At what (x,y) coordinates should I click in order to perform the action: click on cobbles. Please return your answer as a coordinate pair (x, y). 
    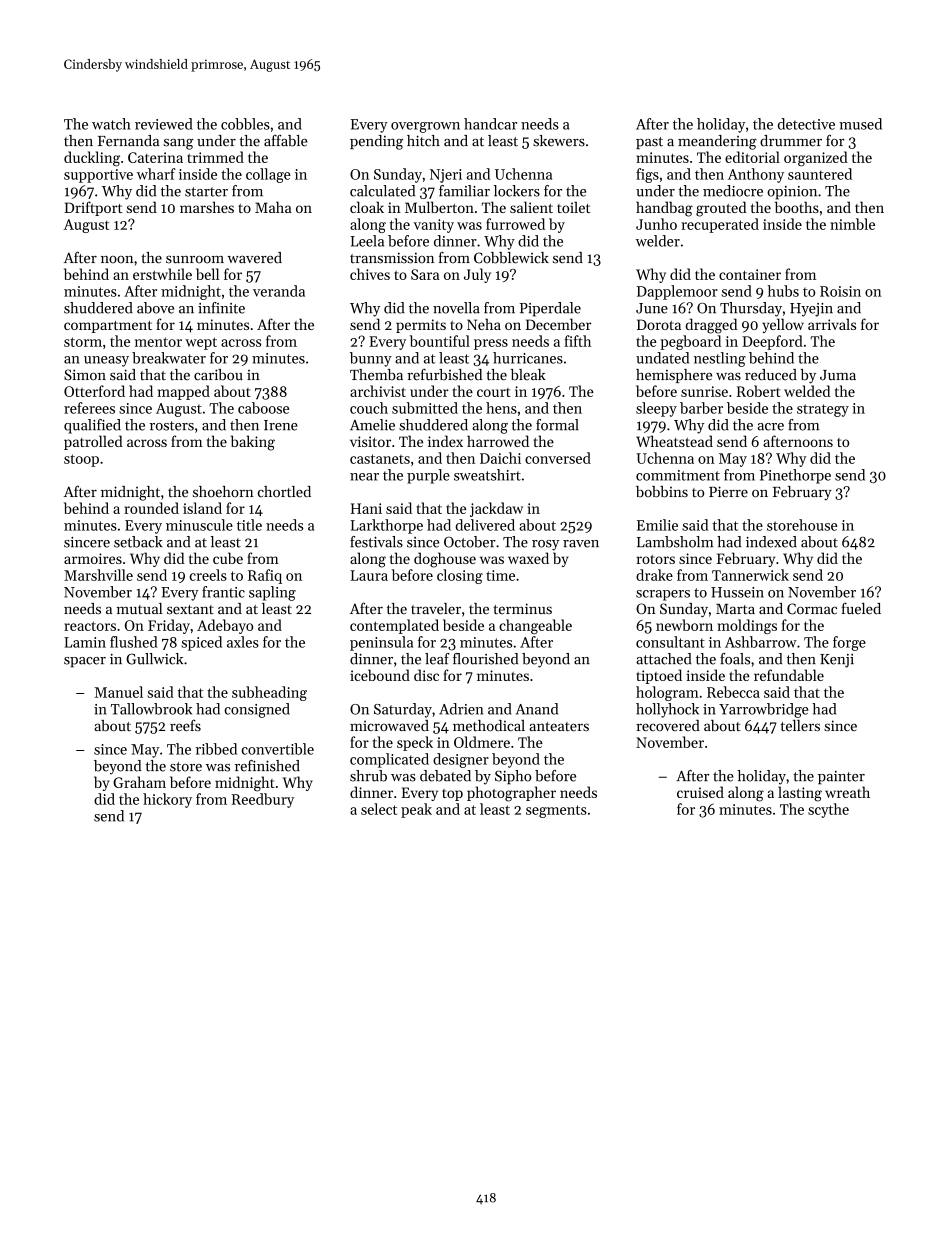
    Looking at the image, I should click on (245, 124).
